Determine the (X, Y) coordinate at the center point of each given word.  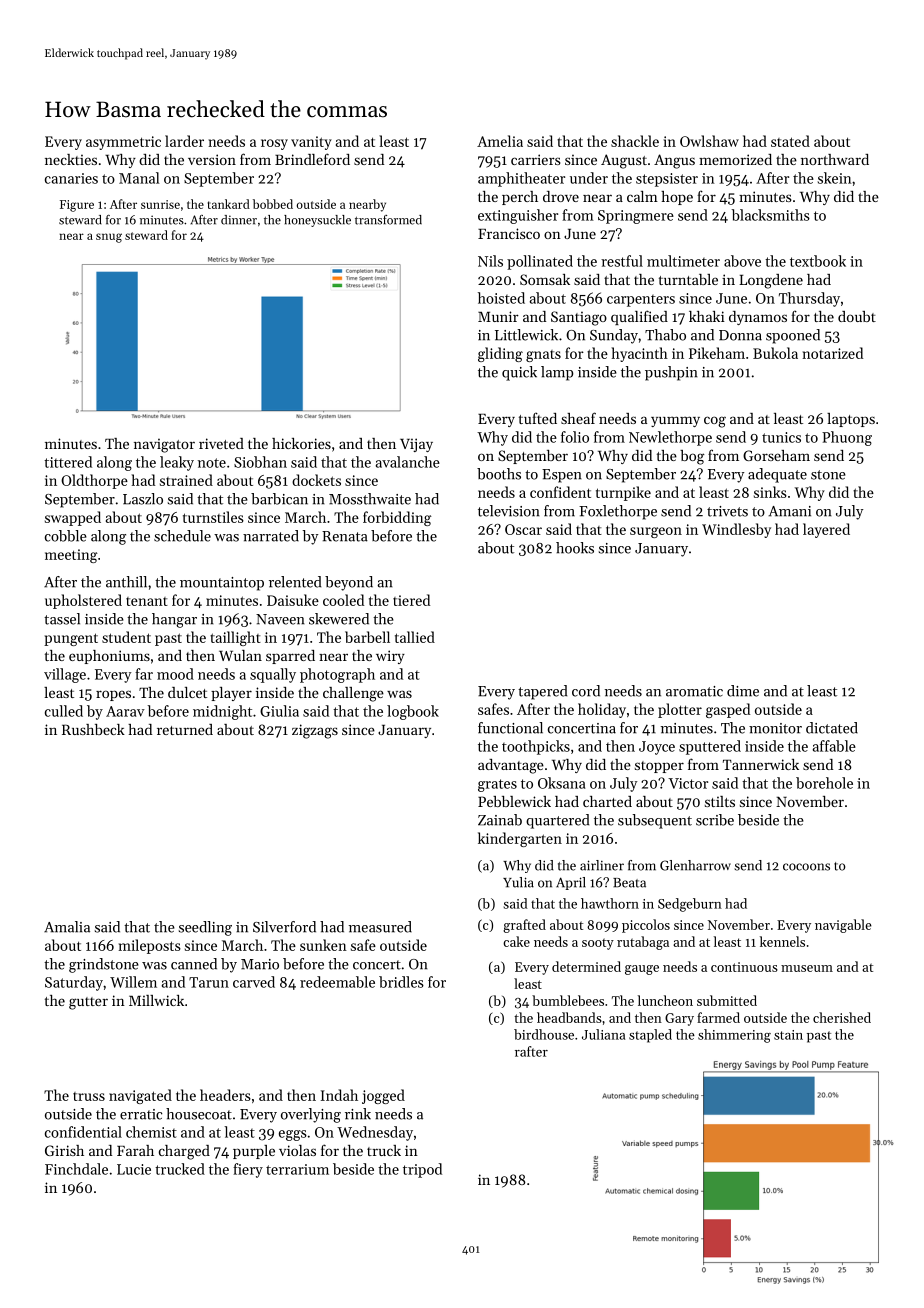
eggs (293, 1135)
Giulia (279, 711)
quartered (557, 821)
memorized (735, 159)
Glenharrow (695, 865)
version (212, 159)
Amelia (500, 141)
